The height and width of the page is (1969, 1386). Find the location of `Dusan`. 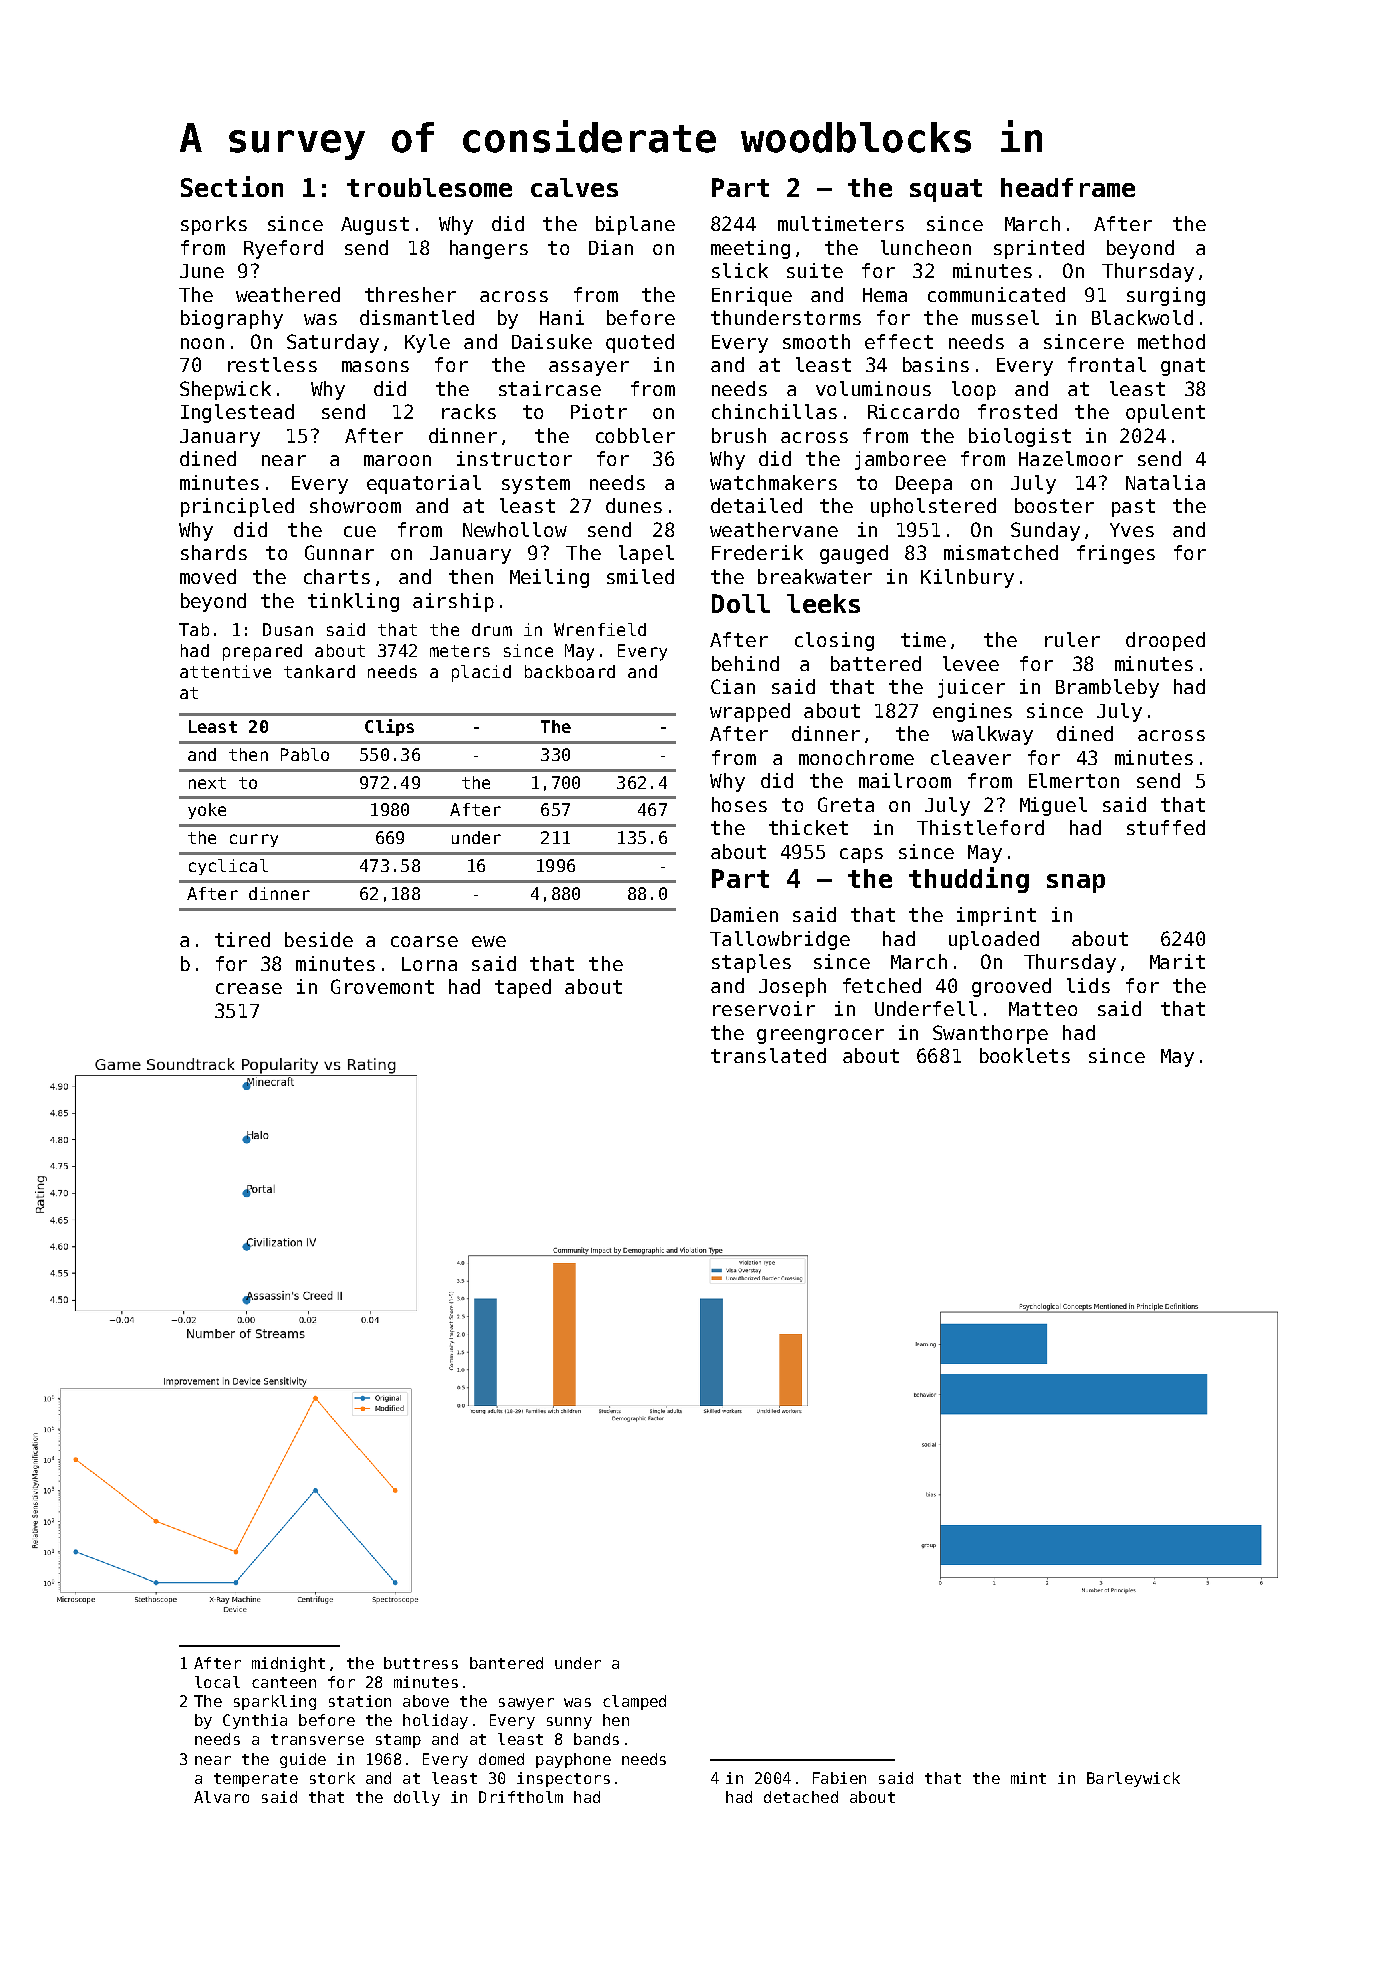

Dusan is located at coordinates (288, 629).
